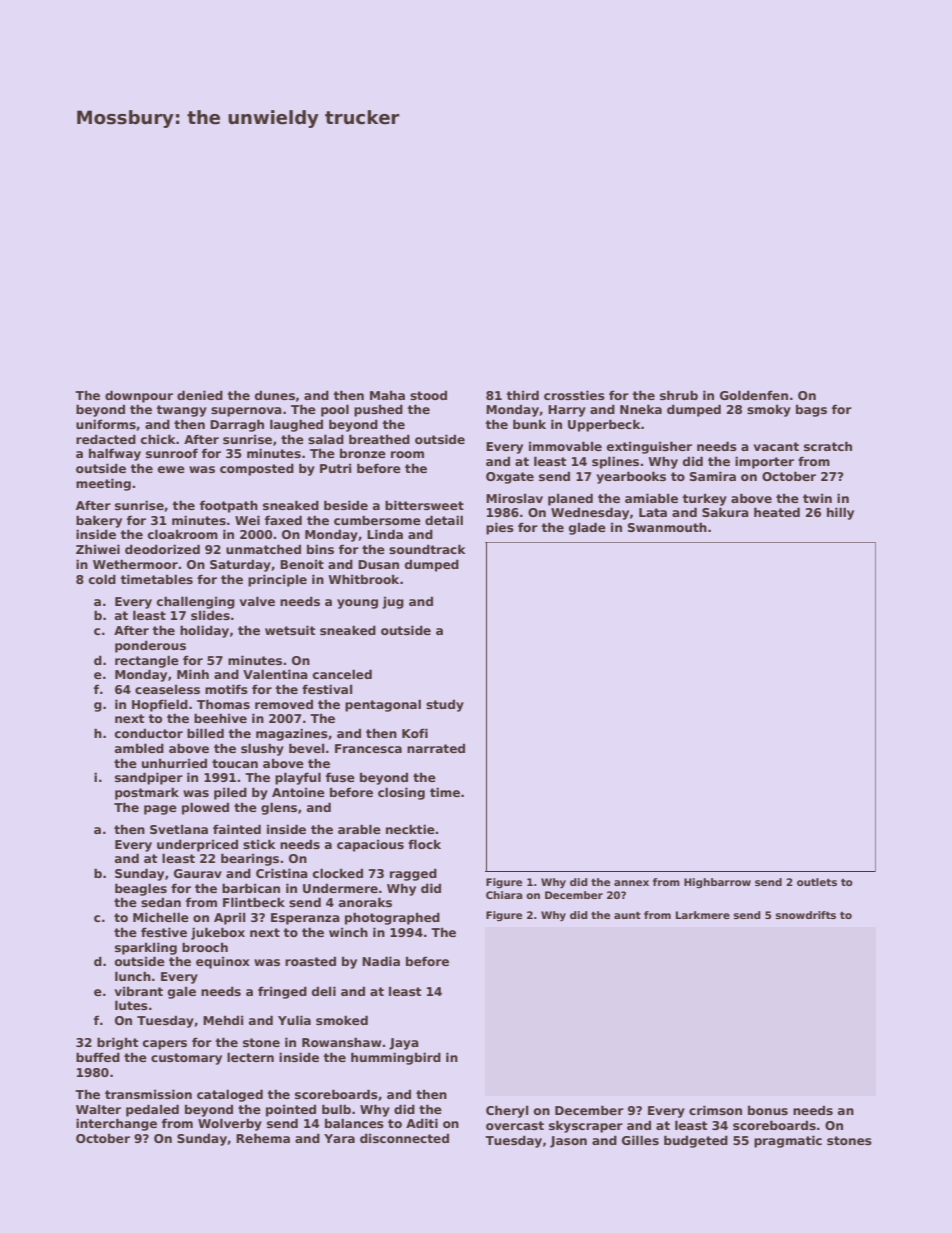 The height and width of the screenshot is (1233, 952). I want to click on crossties, so click(574, 395).
